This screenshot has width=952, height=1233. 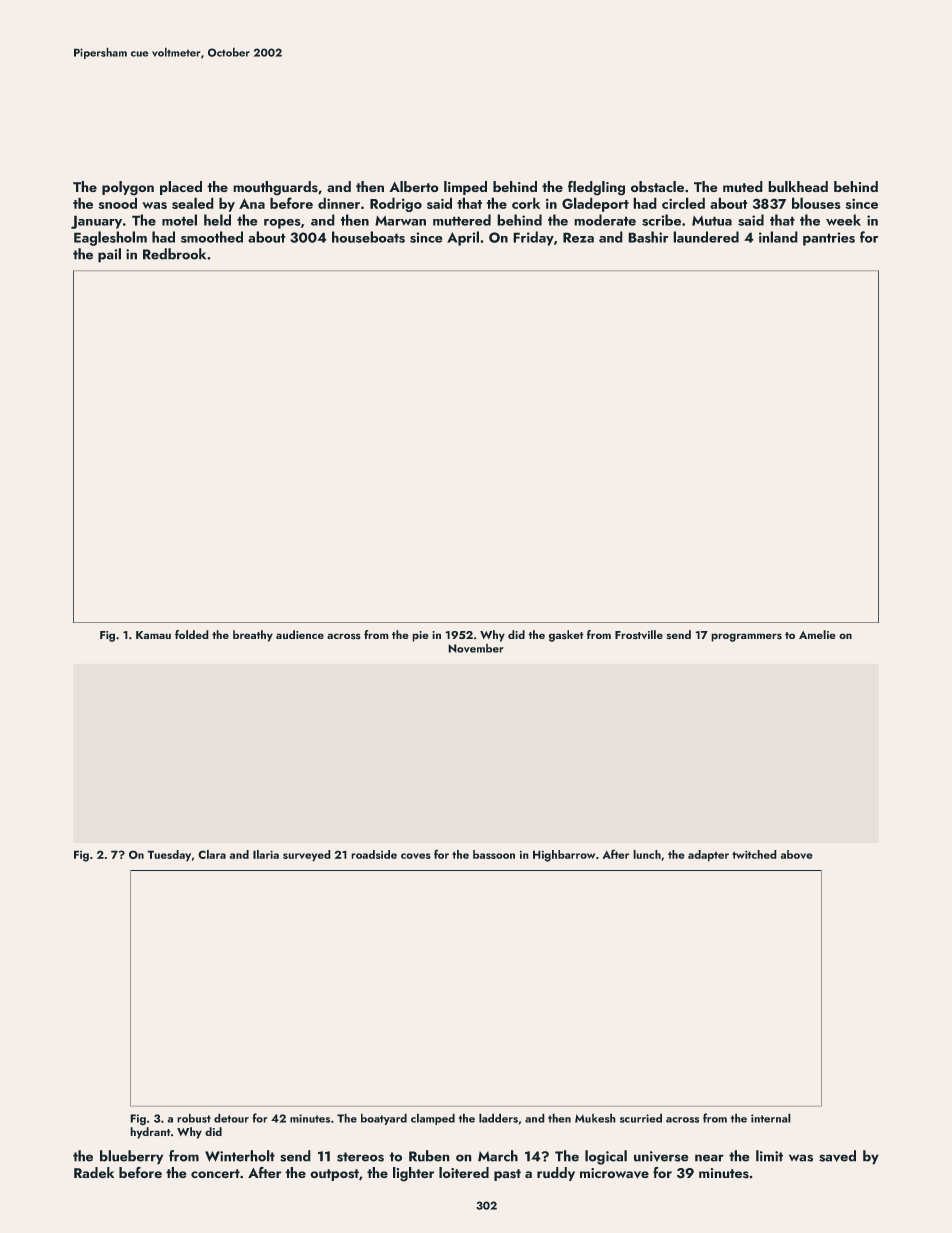 I want to click on Amelie, so click(x=817, y=634).
